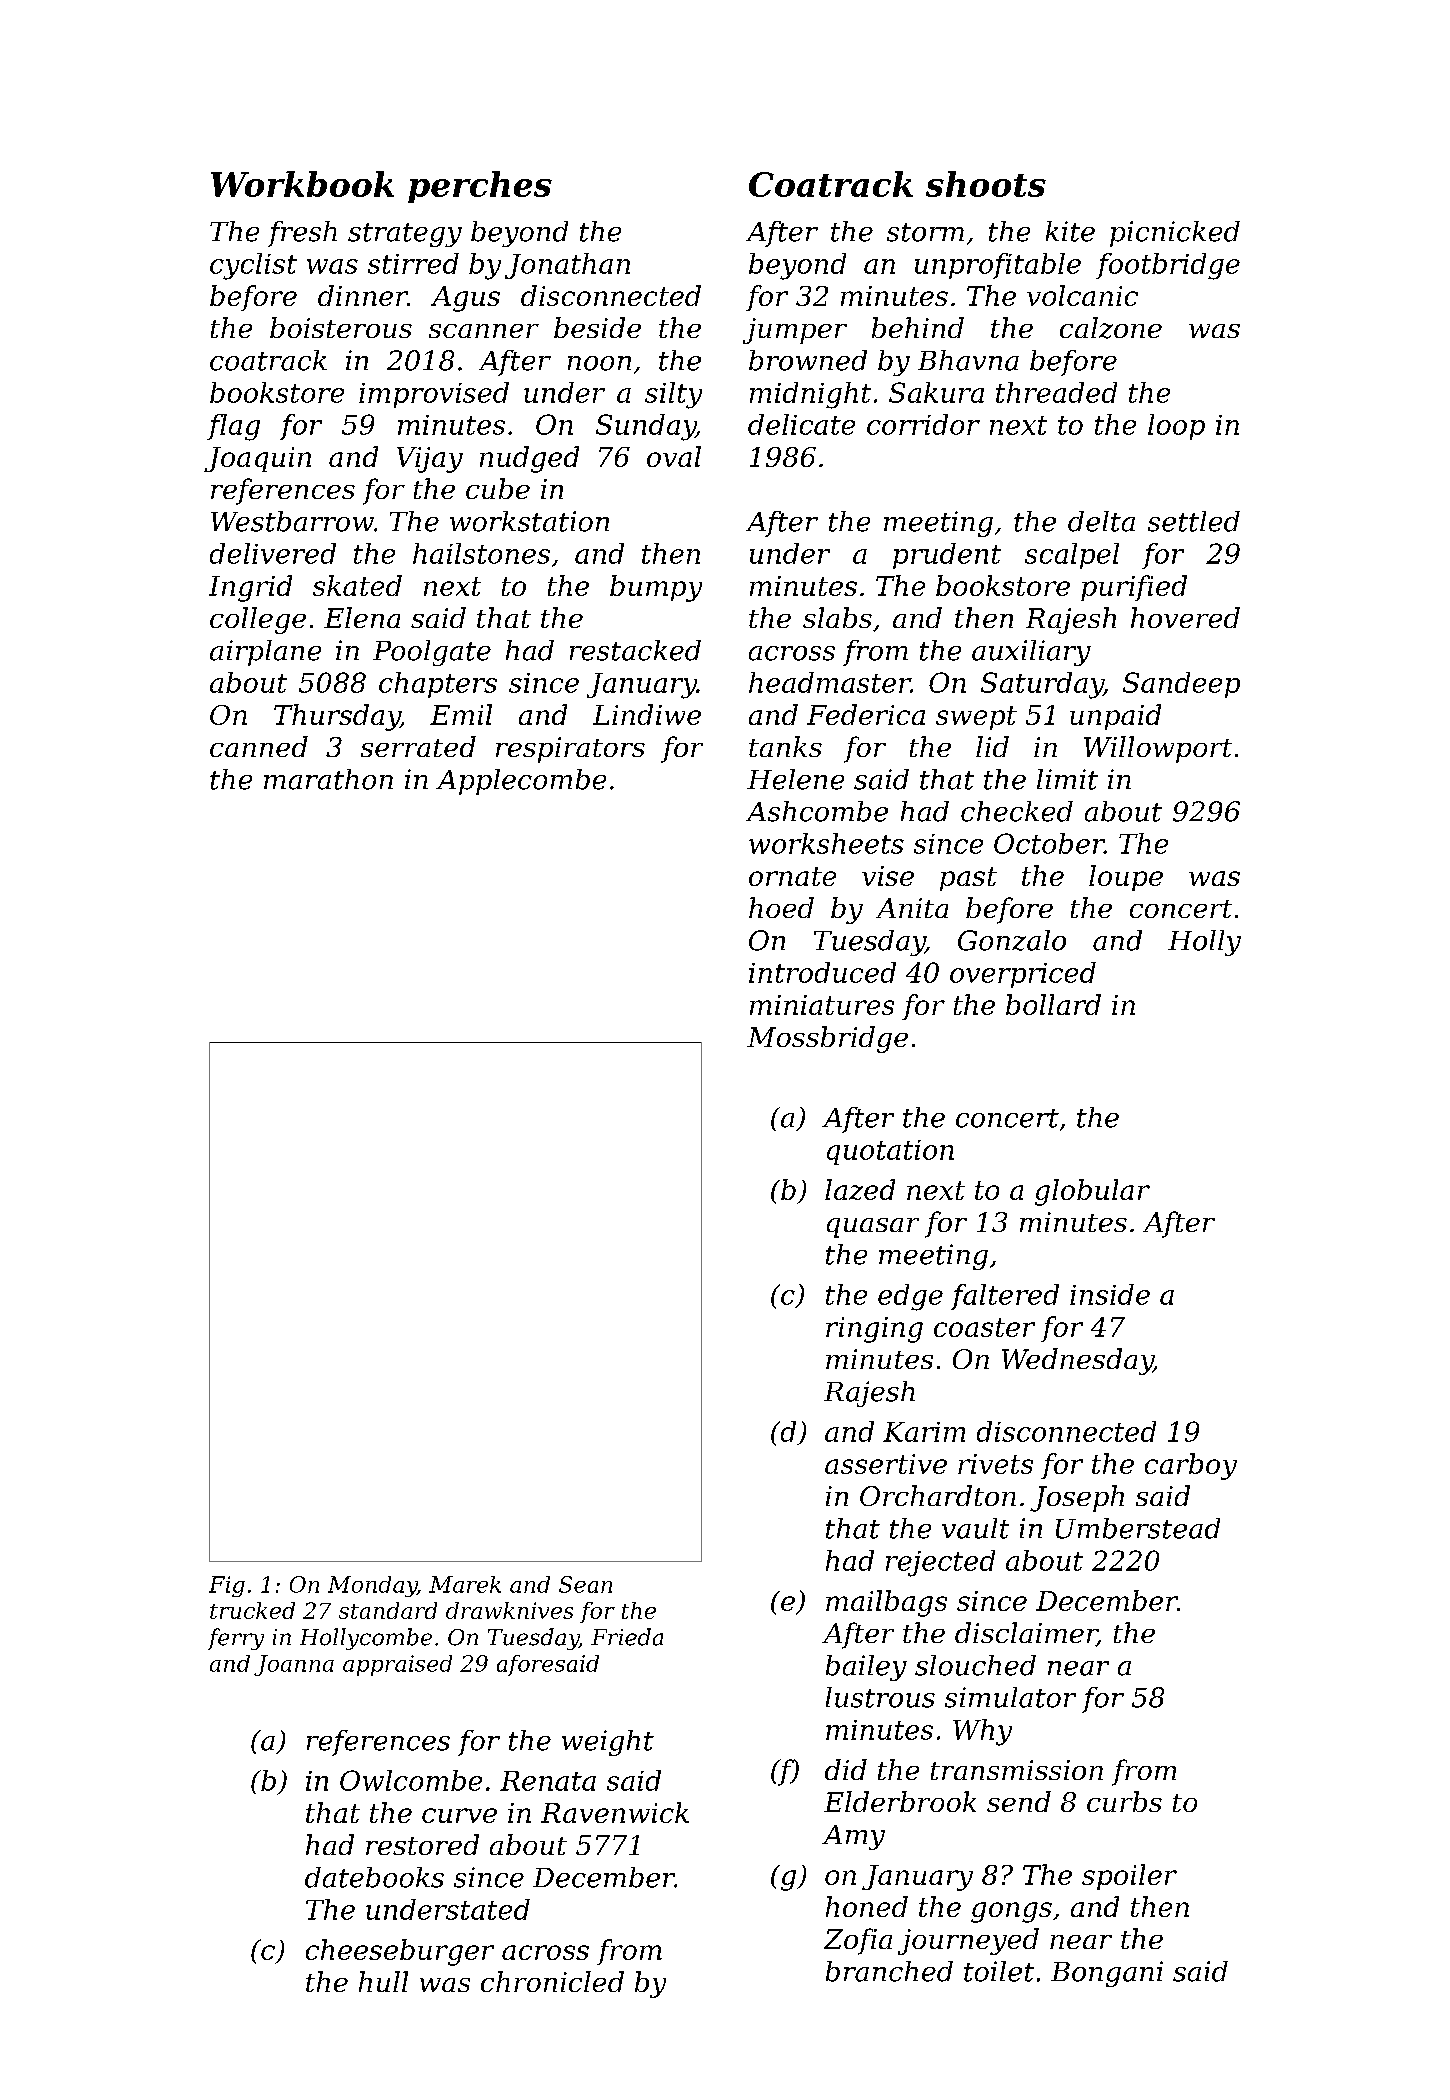 This screenshot has width=1450, height=2100. I want to click on hailstones, so click(481, 553).
